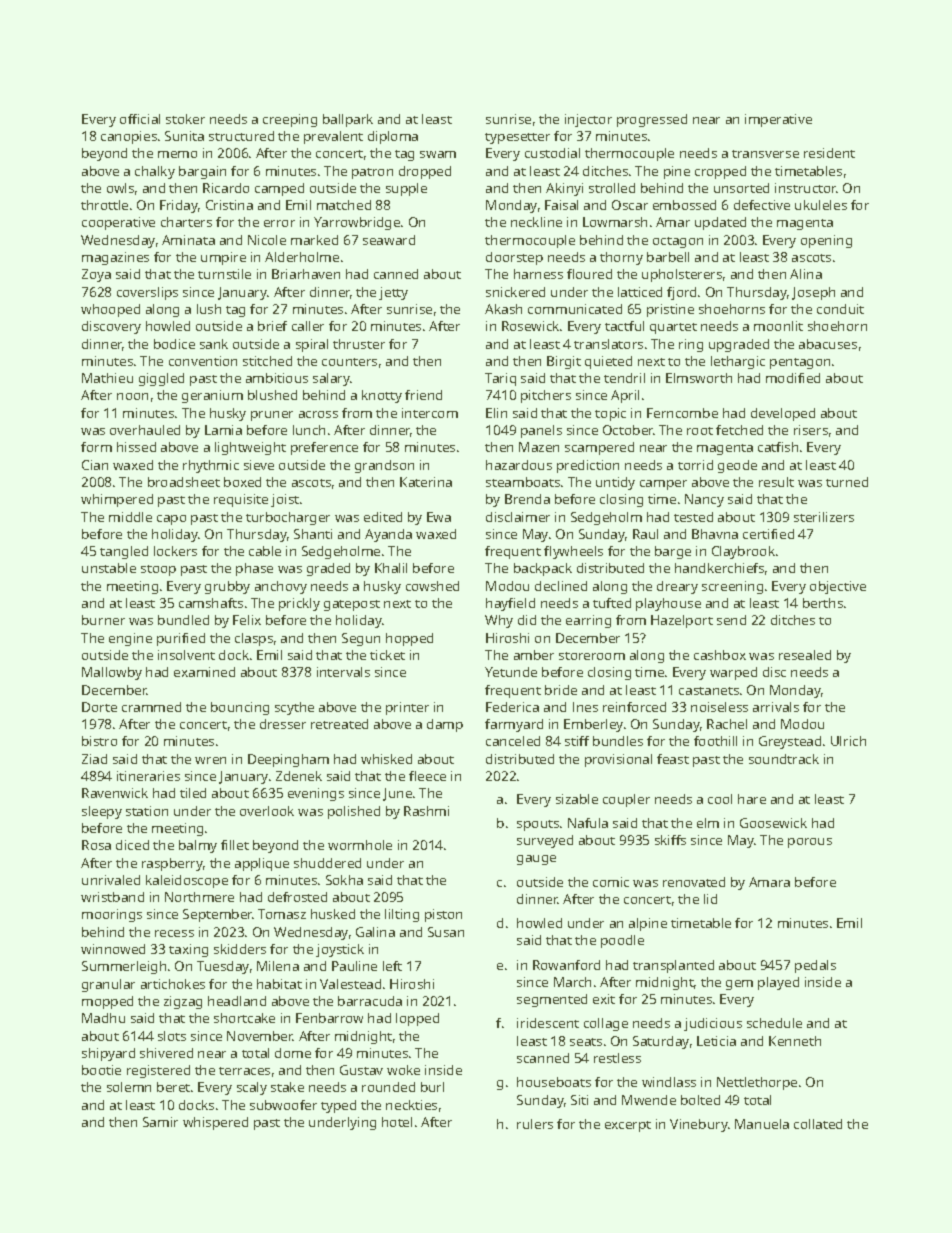  What do you see at coordinates (160, 1122) in the screenshot?
I see `Samir` at bounding box center [160, 1122].
